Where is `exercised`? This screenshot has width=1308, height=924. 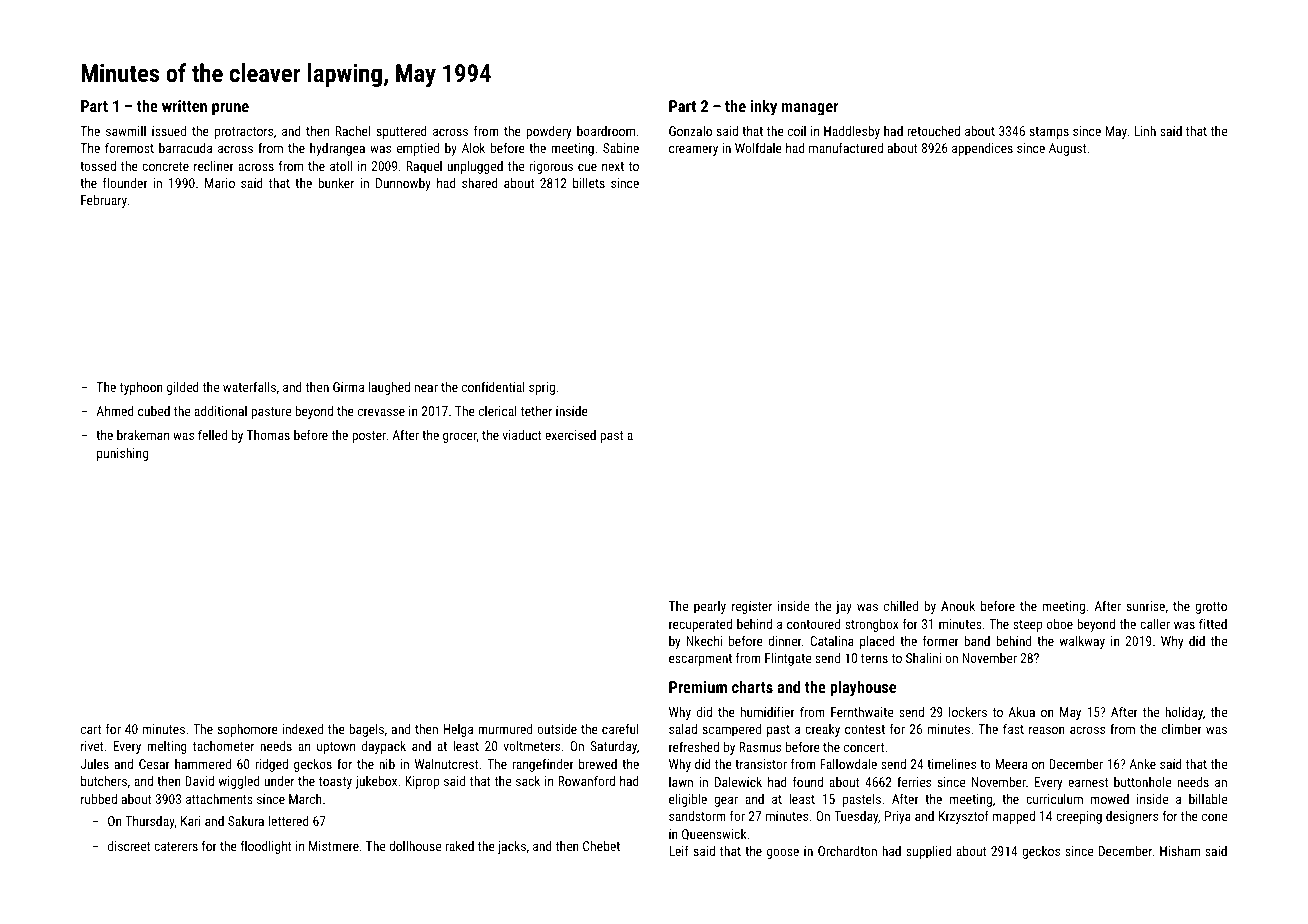 exercised is located at coordinates (570, 435).
